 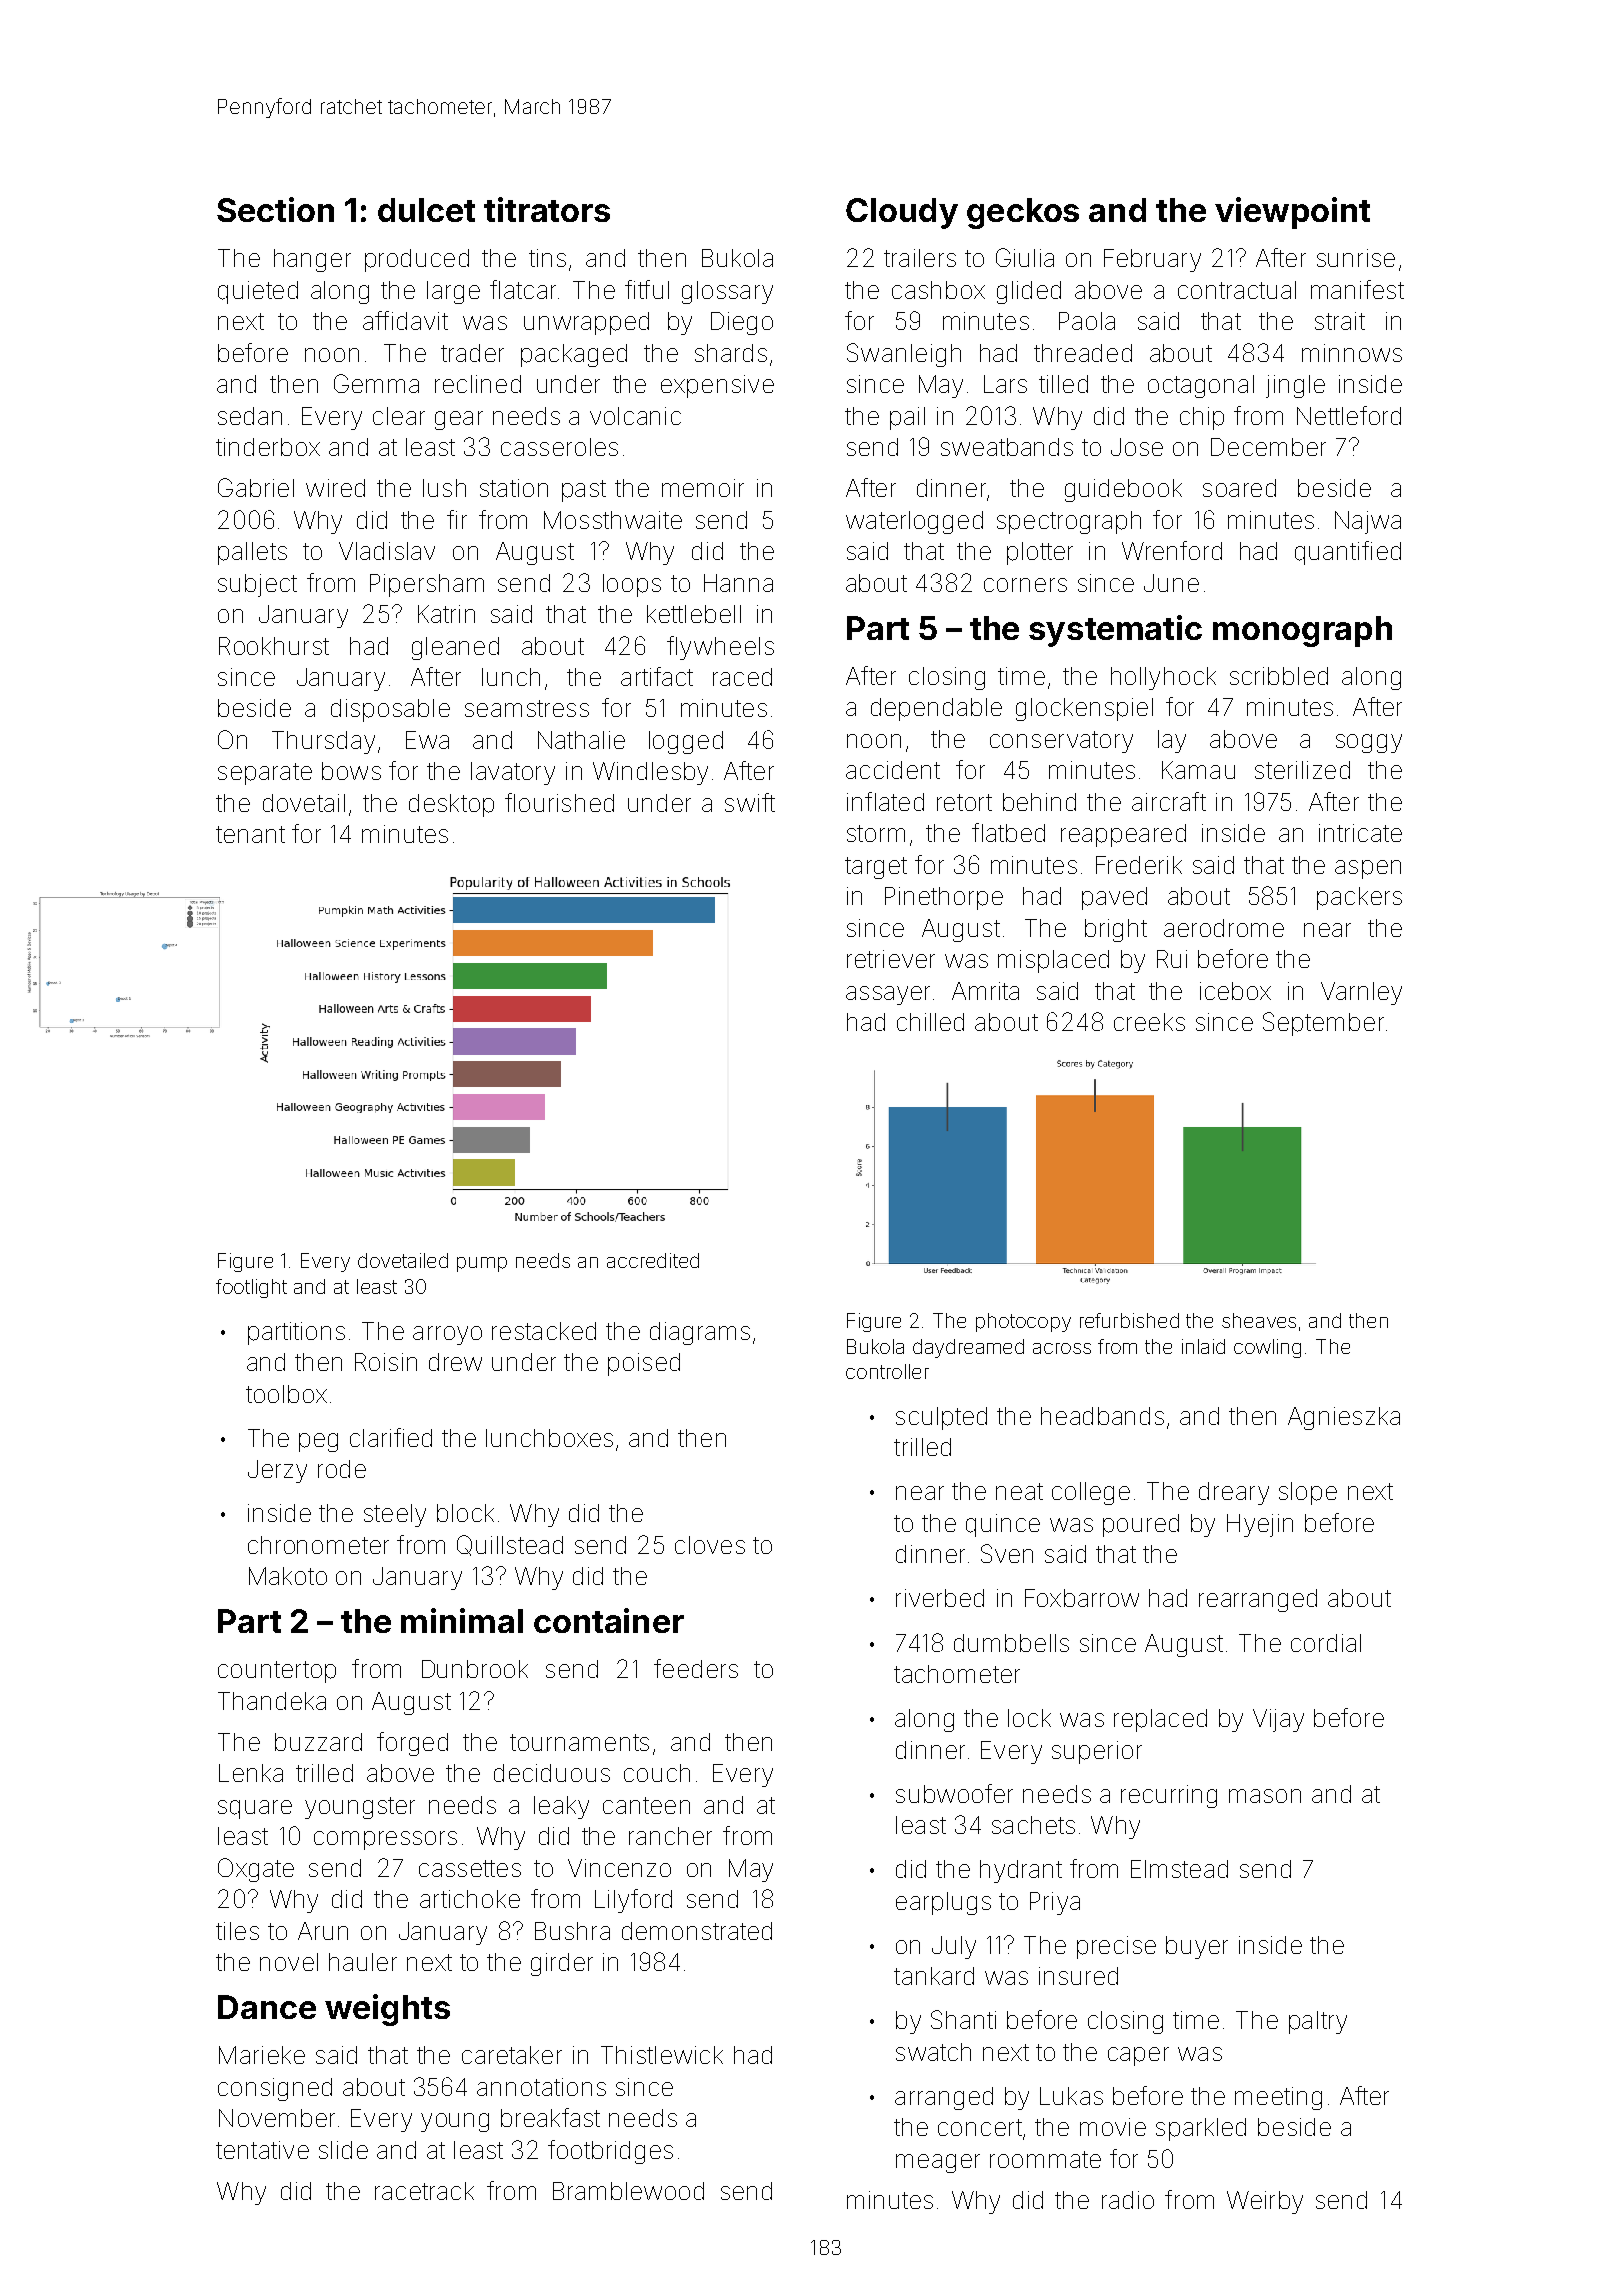 I want to click on meeting, so click(x=1278, y=2098).
